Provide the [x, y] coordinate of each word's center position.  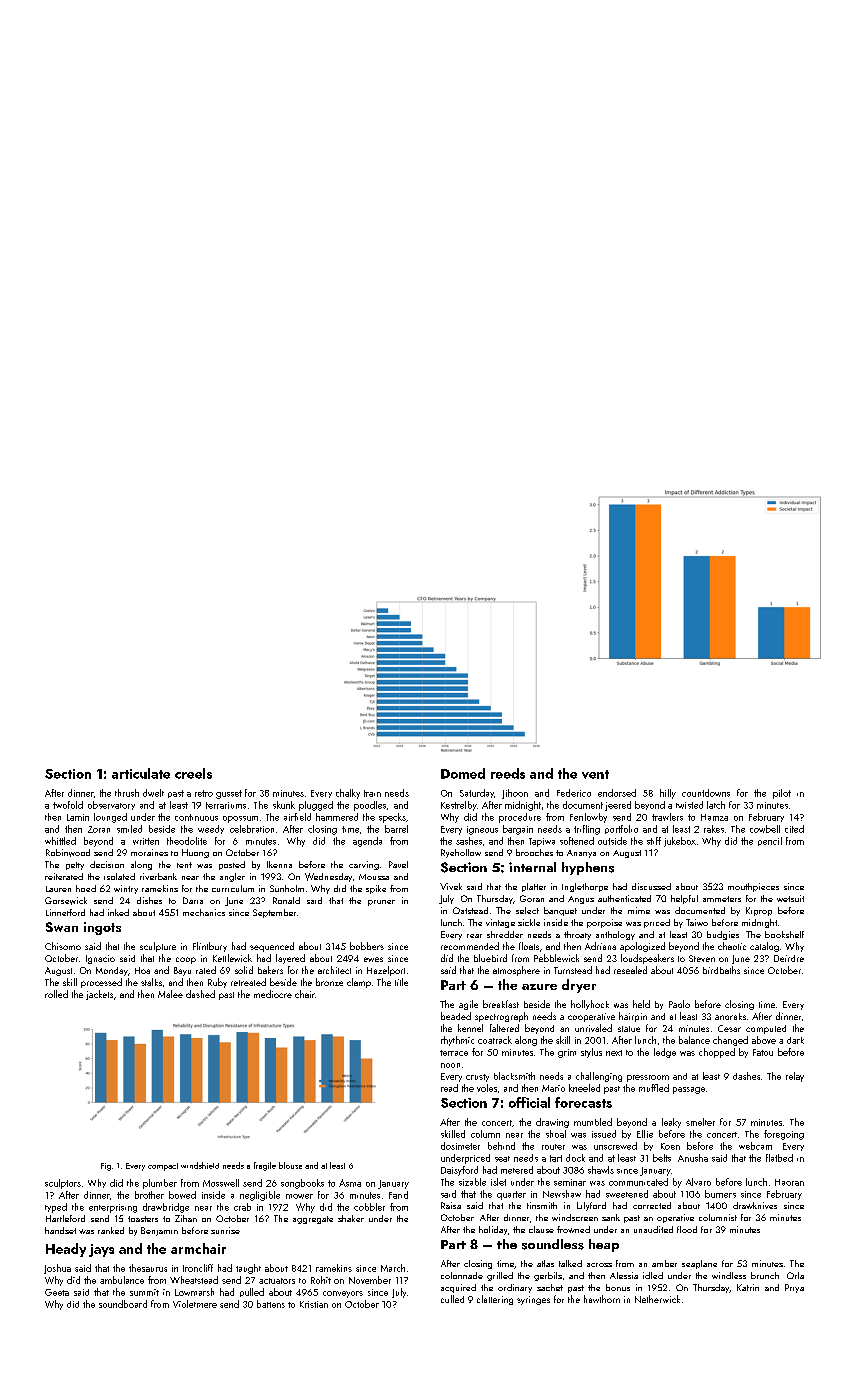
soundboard [123, 1304]
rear [474, 936]
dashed [200, 994]
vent [595, 774]
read [449, 1088]
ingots [102, 928]
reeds [508, 773]
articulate [141, 773]
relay [795, 1077]
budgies [723, 935]
